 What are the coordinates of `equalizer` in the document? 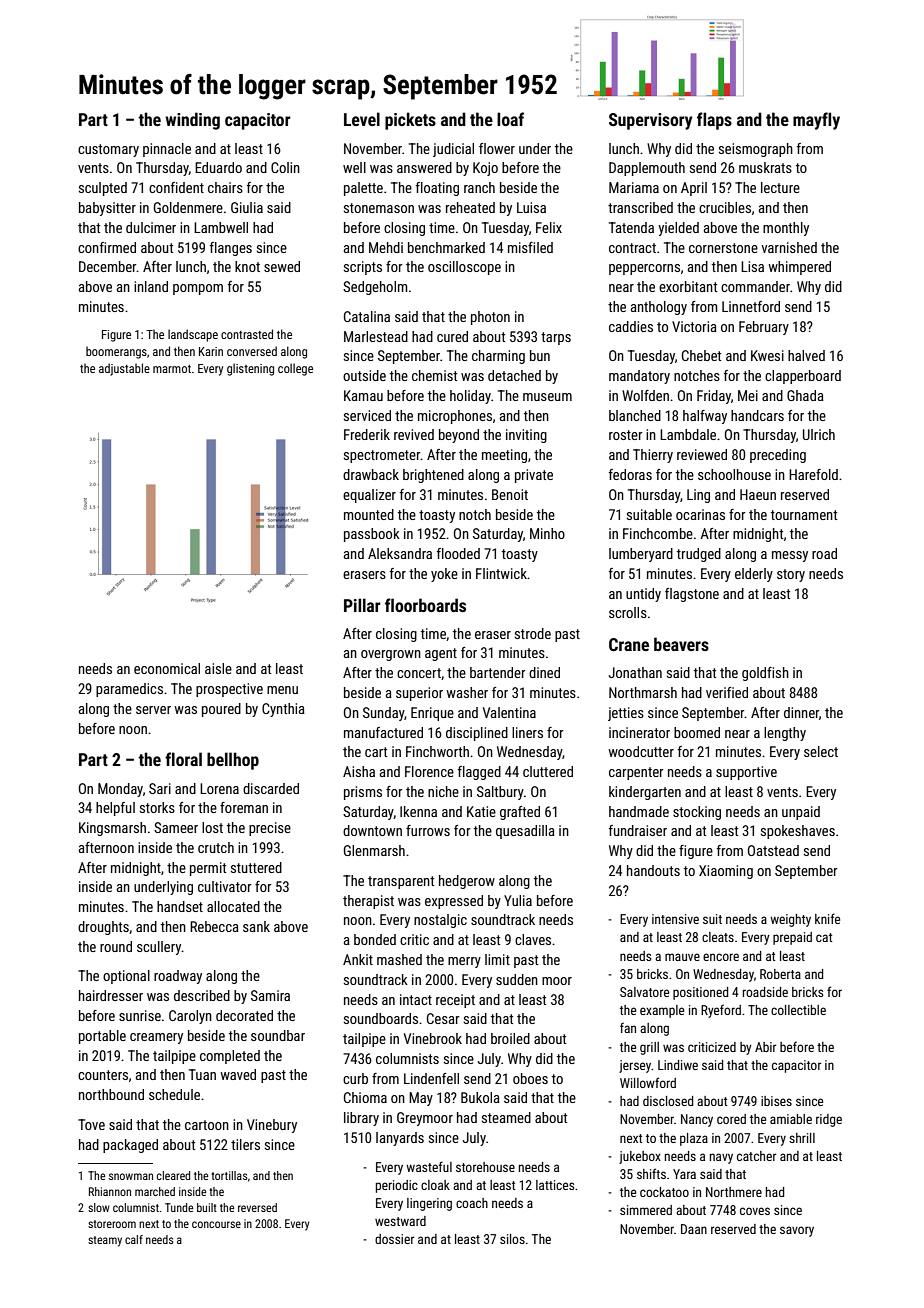 It's located at (369, 496).
